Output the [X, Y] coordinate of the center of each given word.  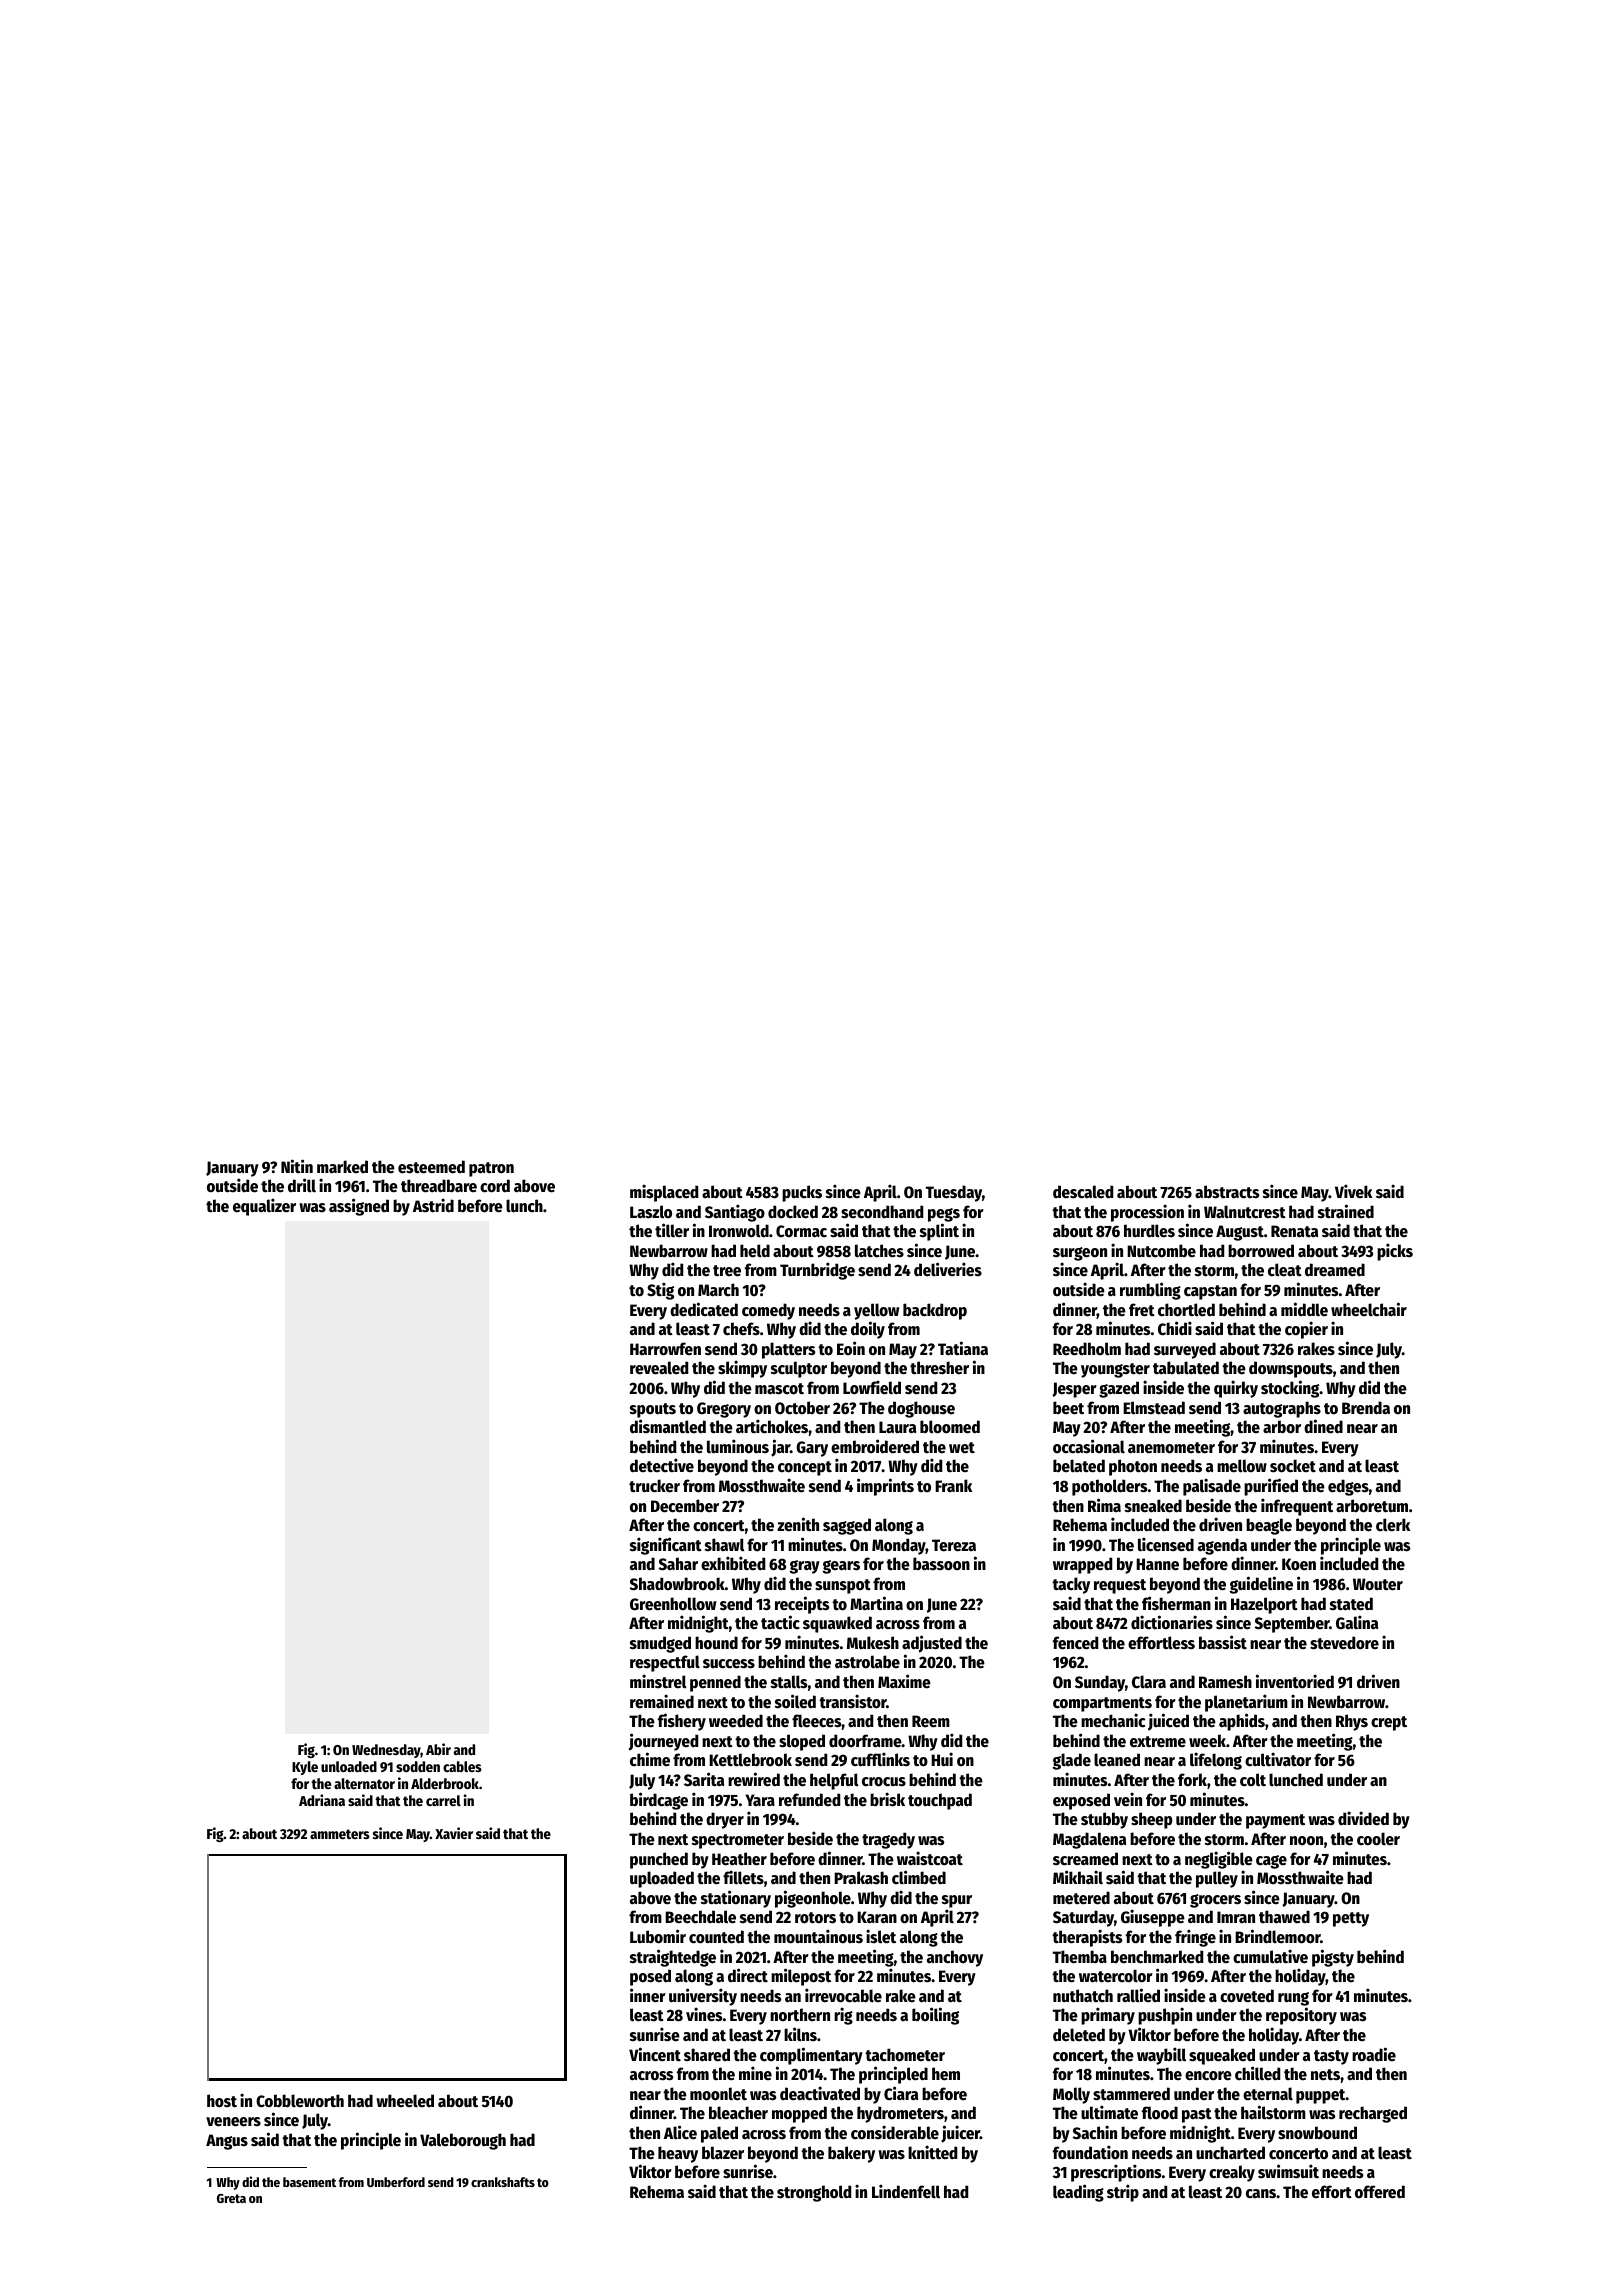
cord [495, 1186]
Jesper [1074, 1390]
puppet [1321, 2096]
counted [716, 1937]
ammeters [340, 1834]
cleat [1285, 1270]
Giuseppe [1153, 1918]
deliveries [948, 1269]
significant [666, 1546]
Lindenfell [906, 2191]
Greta [231, 2198]
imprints [885, 1487]
